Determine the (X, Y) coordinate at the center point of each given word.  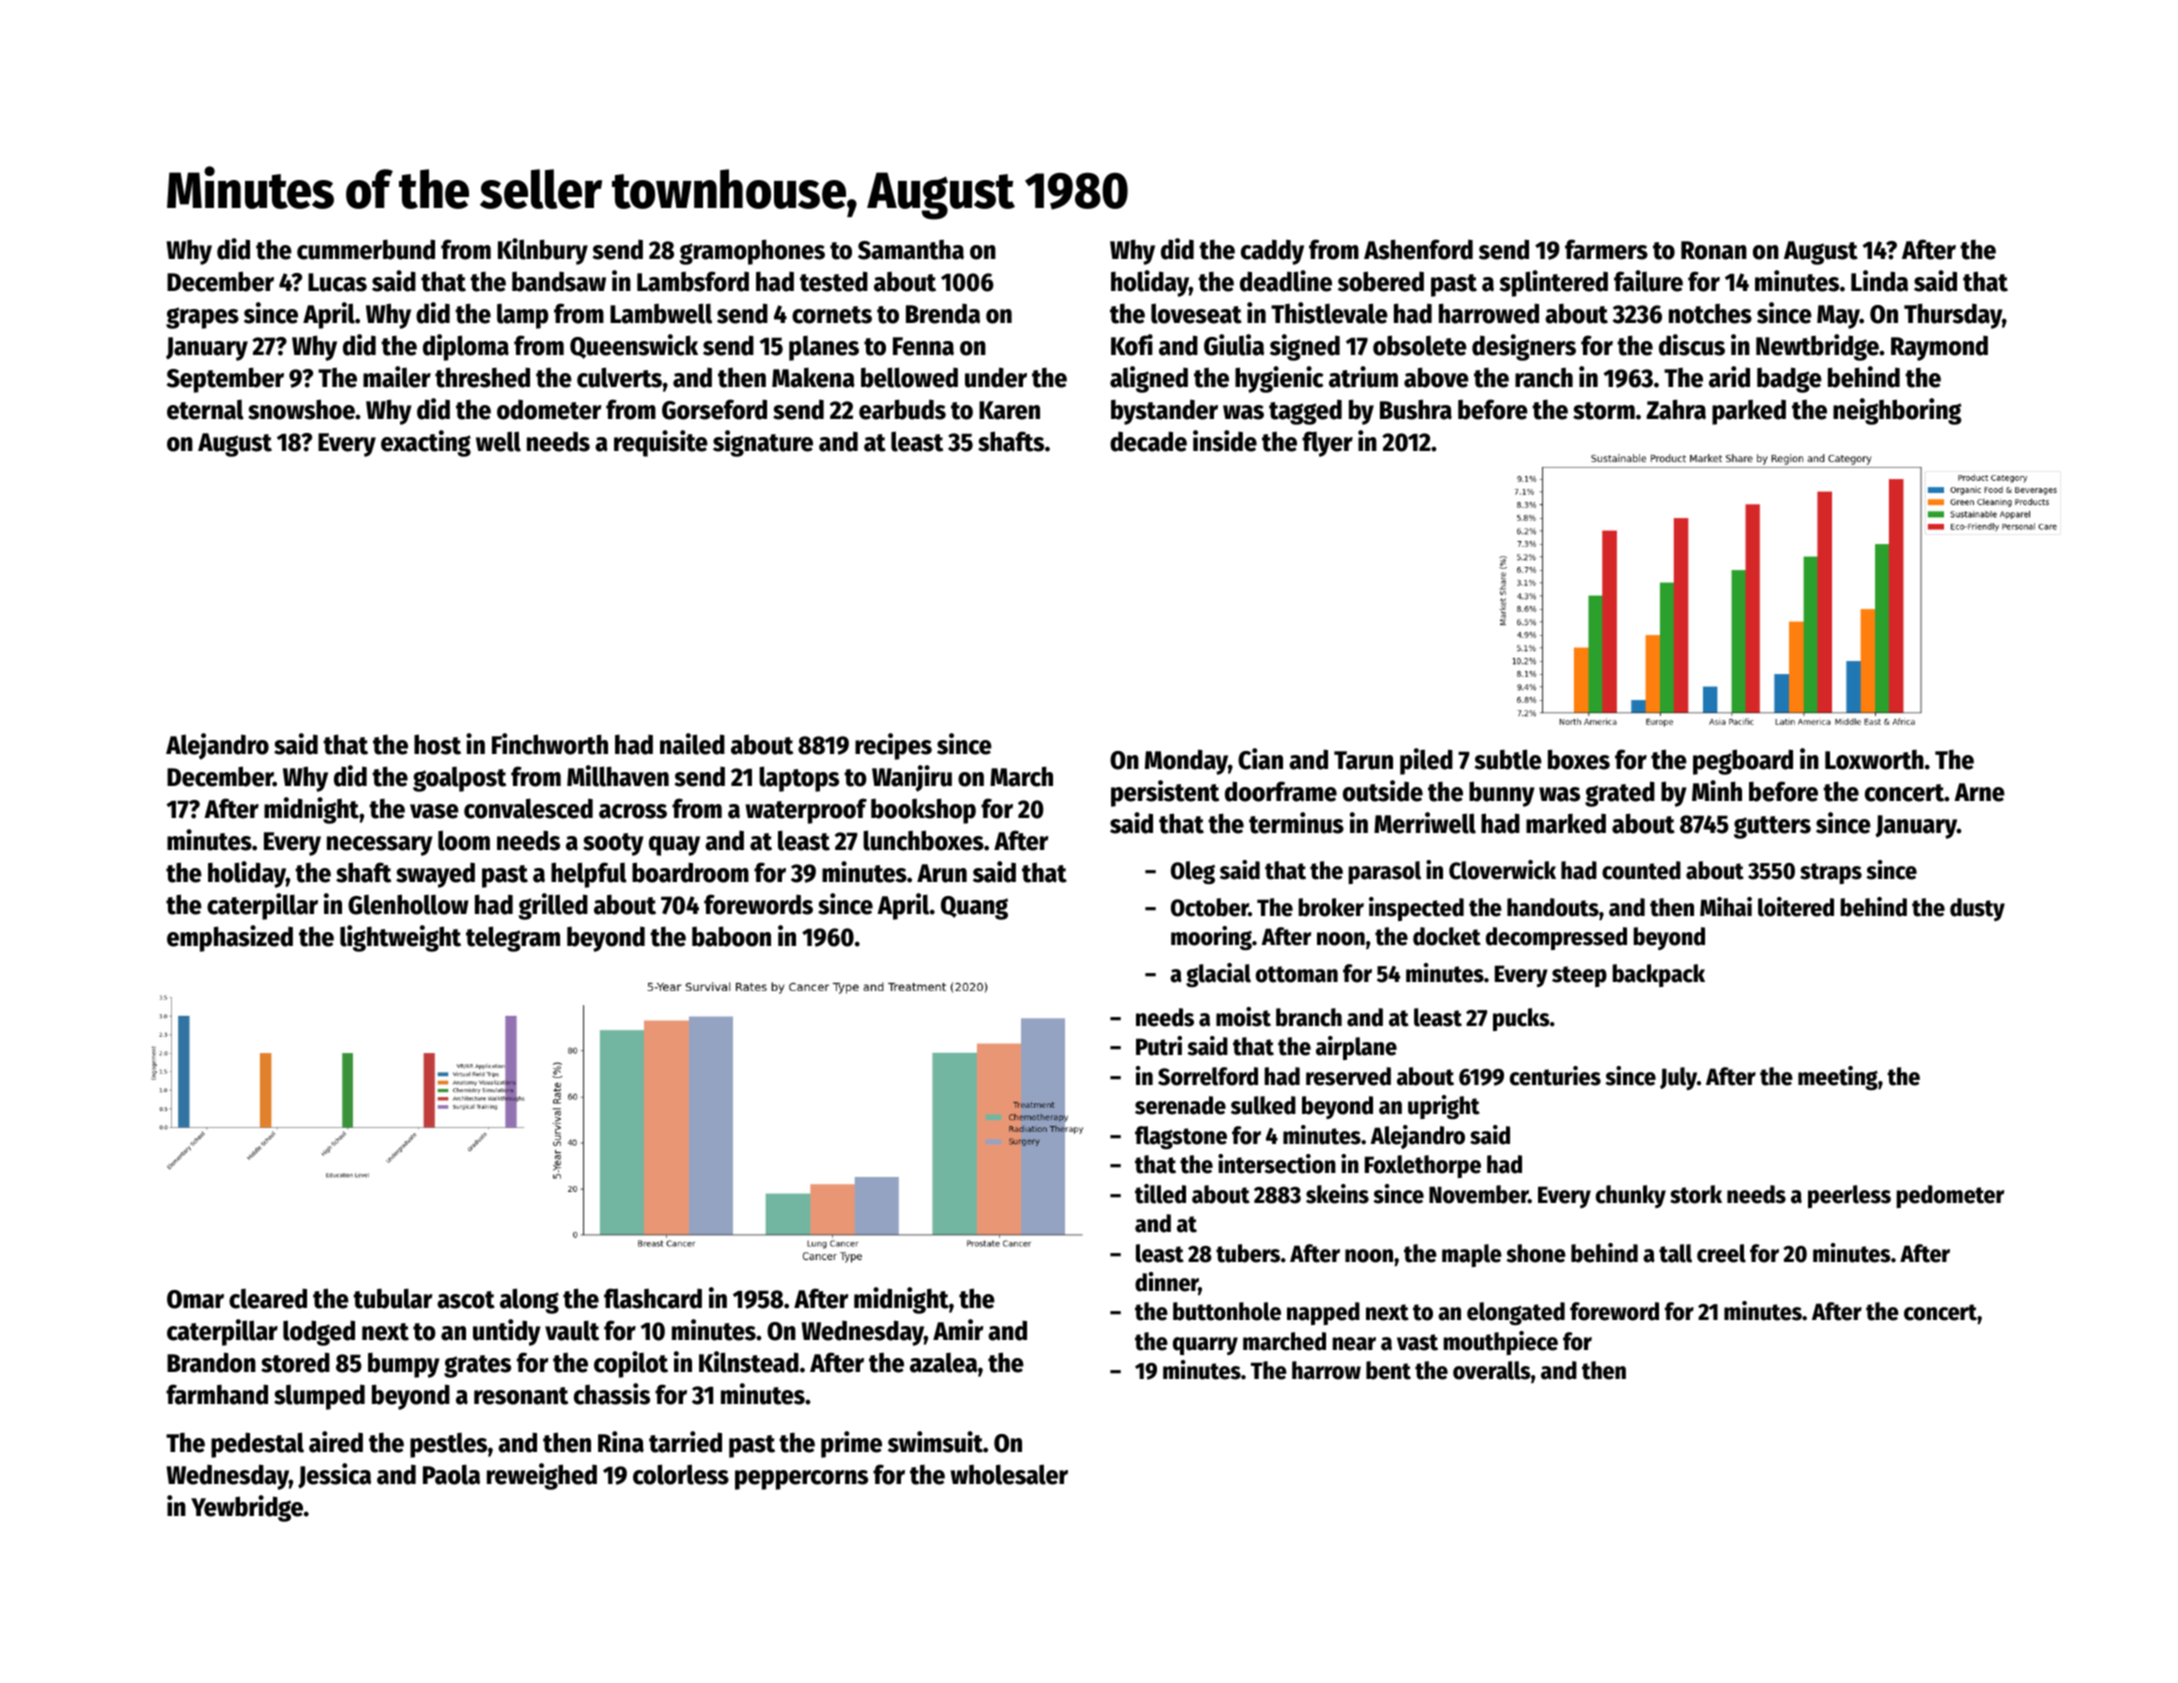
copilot (631, 1364)
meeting (1838, 1078)
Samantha (911, 250)
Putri (1159, 1046)
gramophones (752, 252)
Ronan (1714, 250)
